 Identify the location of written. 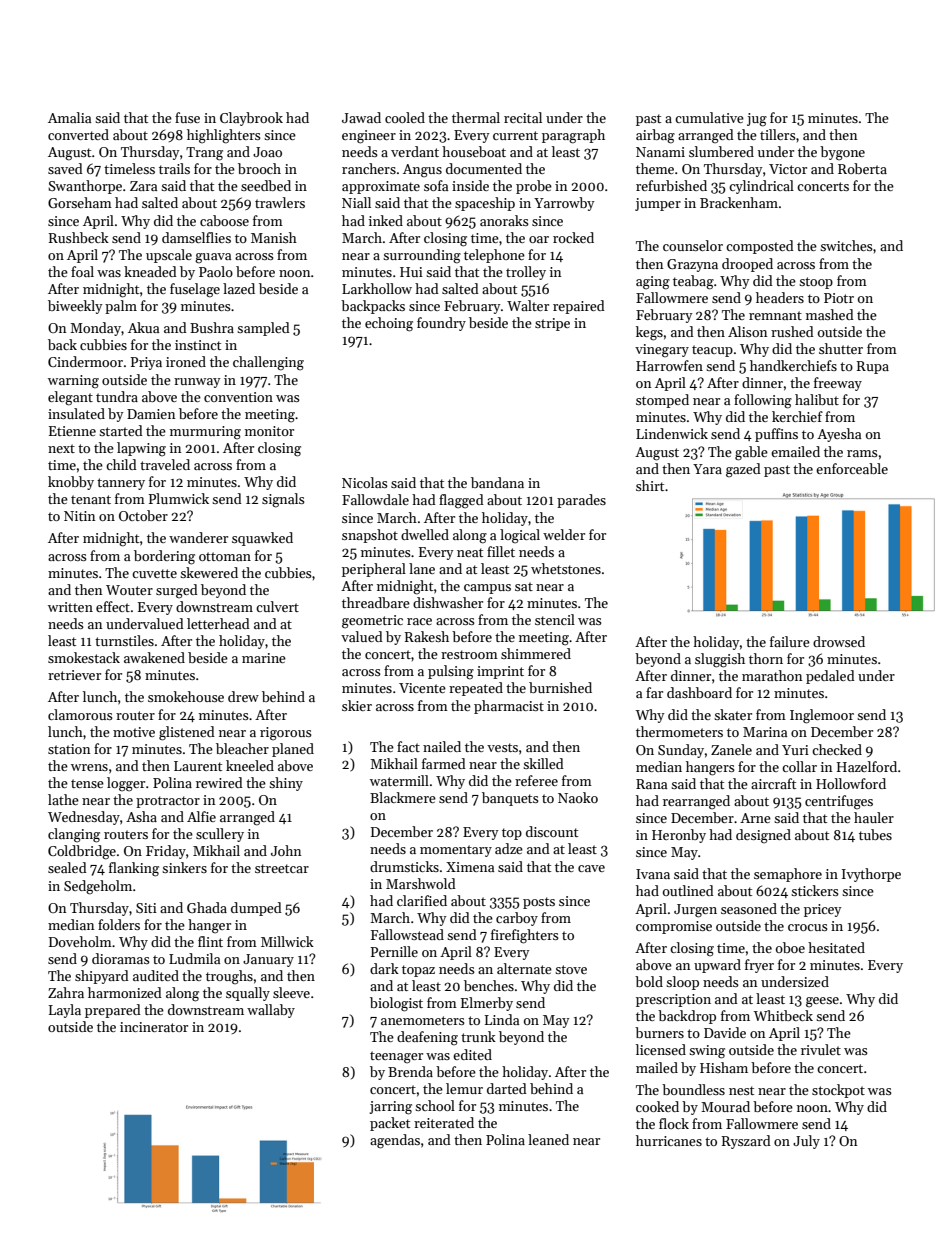
(70, 607).
